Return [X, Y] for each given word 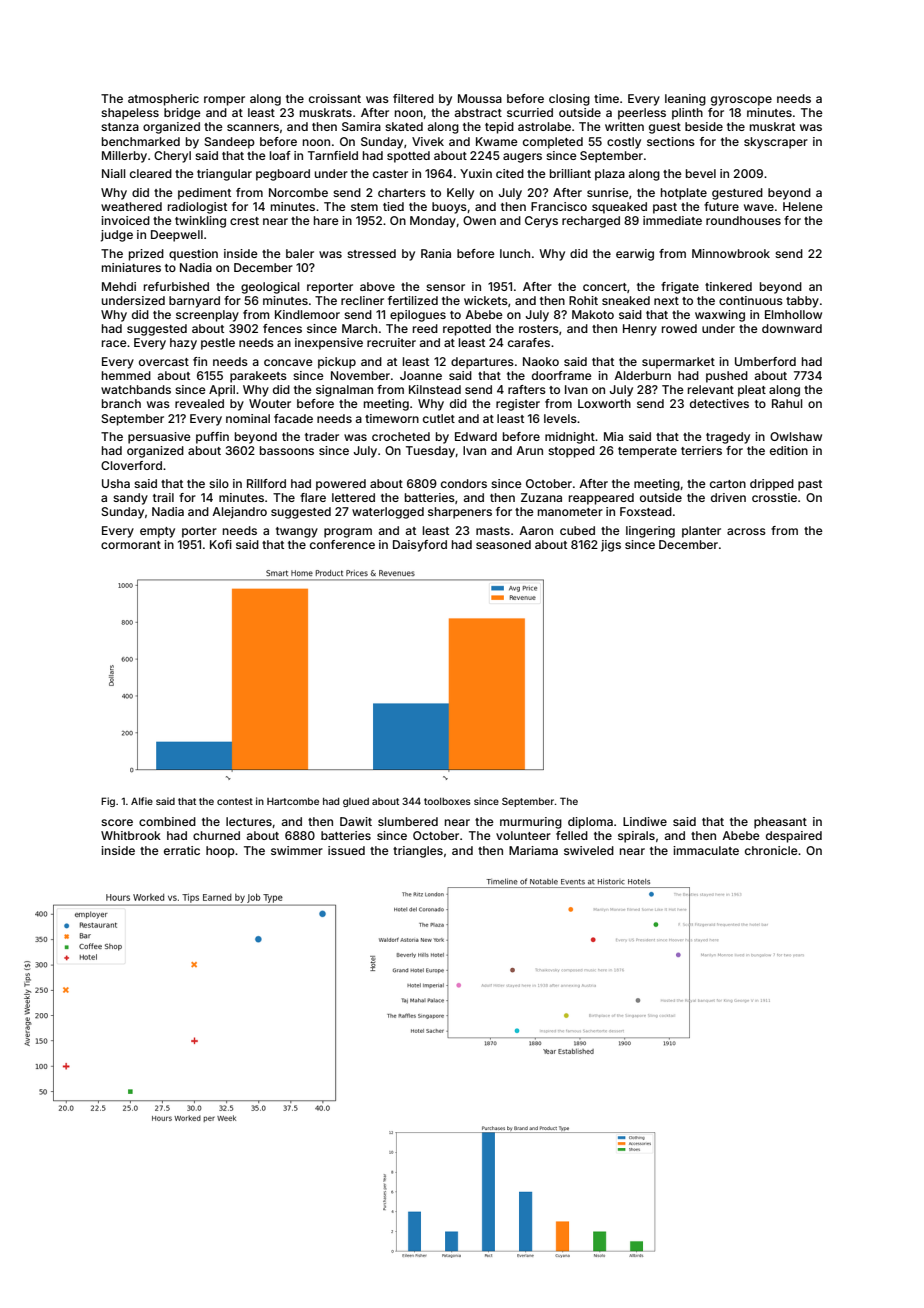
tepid [499, 128]
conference [342, 544]
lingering [650, 532]
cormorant [131, 545]
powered [341, 485]
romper [224, 101]
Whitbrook [131, 835]
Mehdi [119, 286]
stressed [371, 253]
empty [157, 532]
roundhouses [743, 220]
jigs [611, 546]
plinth [687, 114]
